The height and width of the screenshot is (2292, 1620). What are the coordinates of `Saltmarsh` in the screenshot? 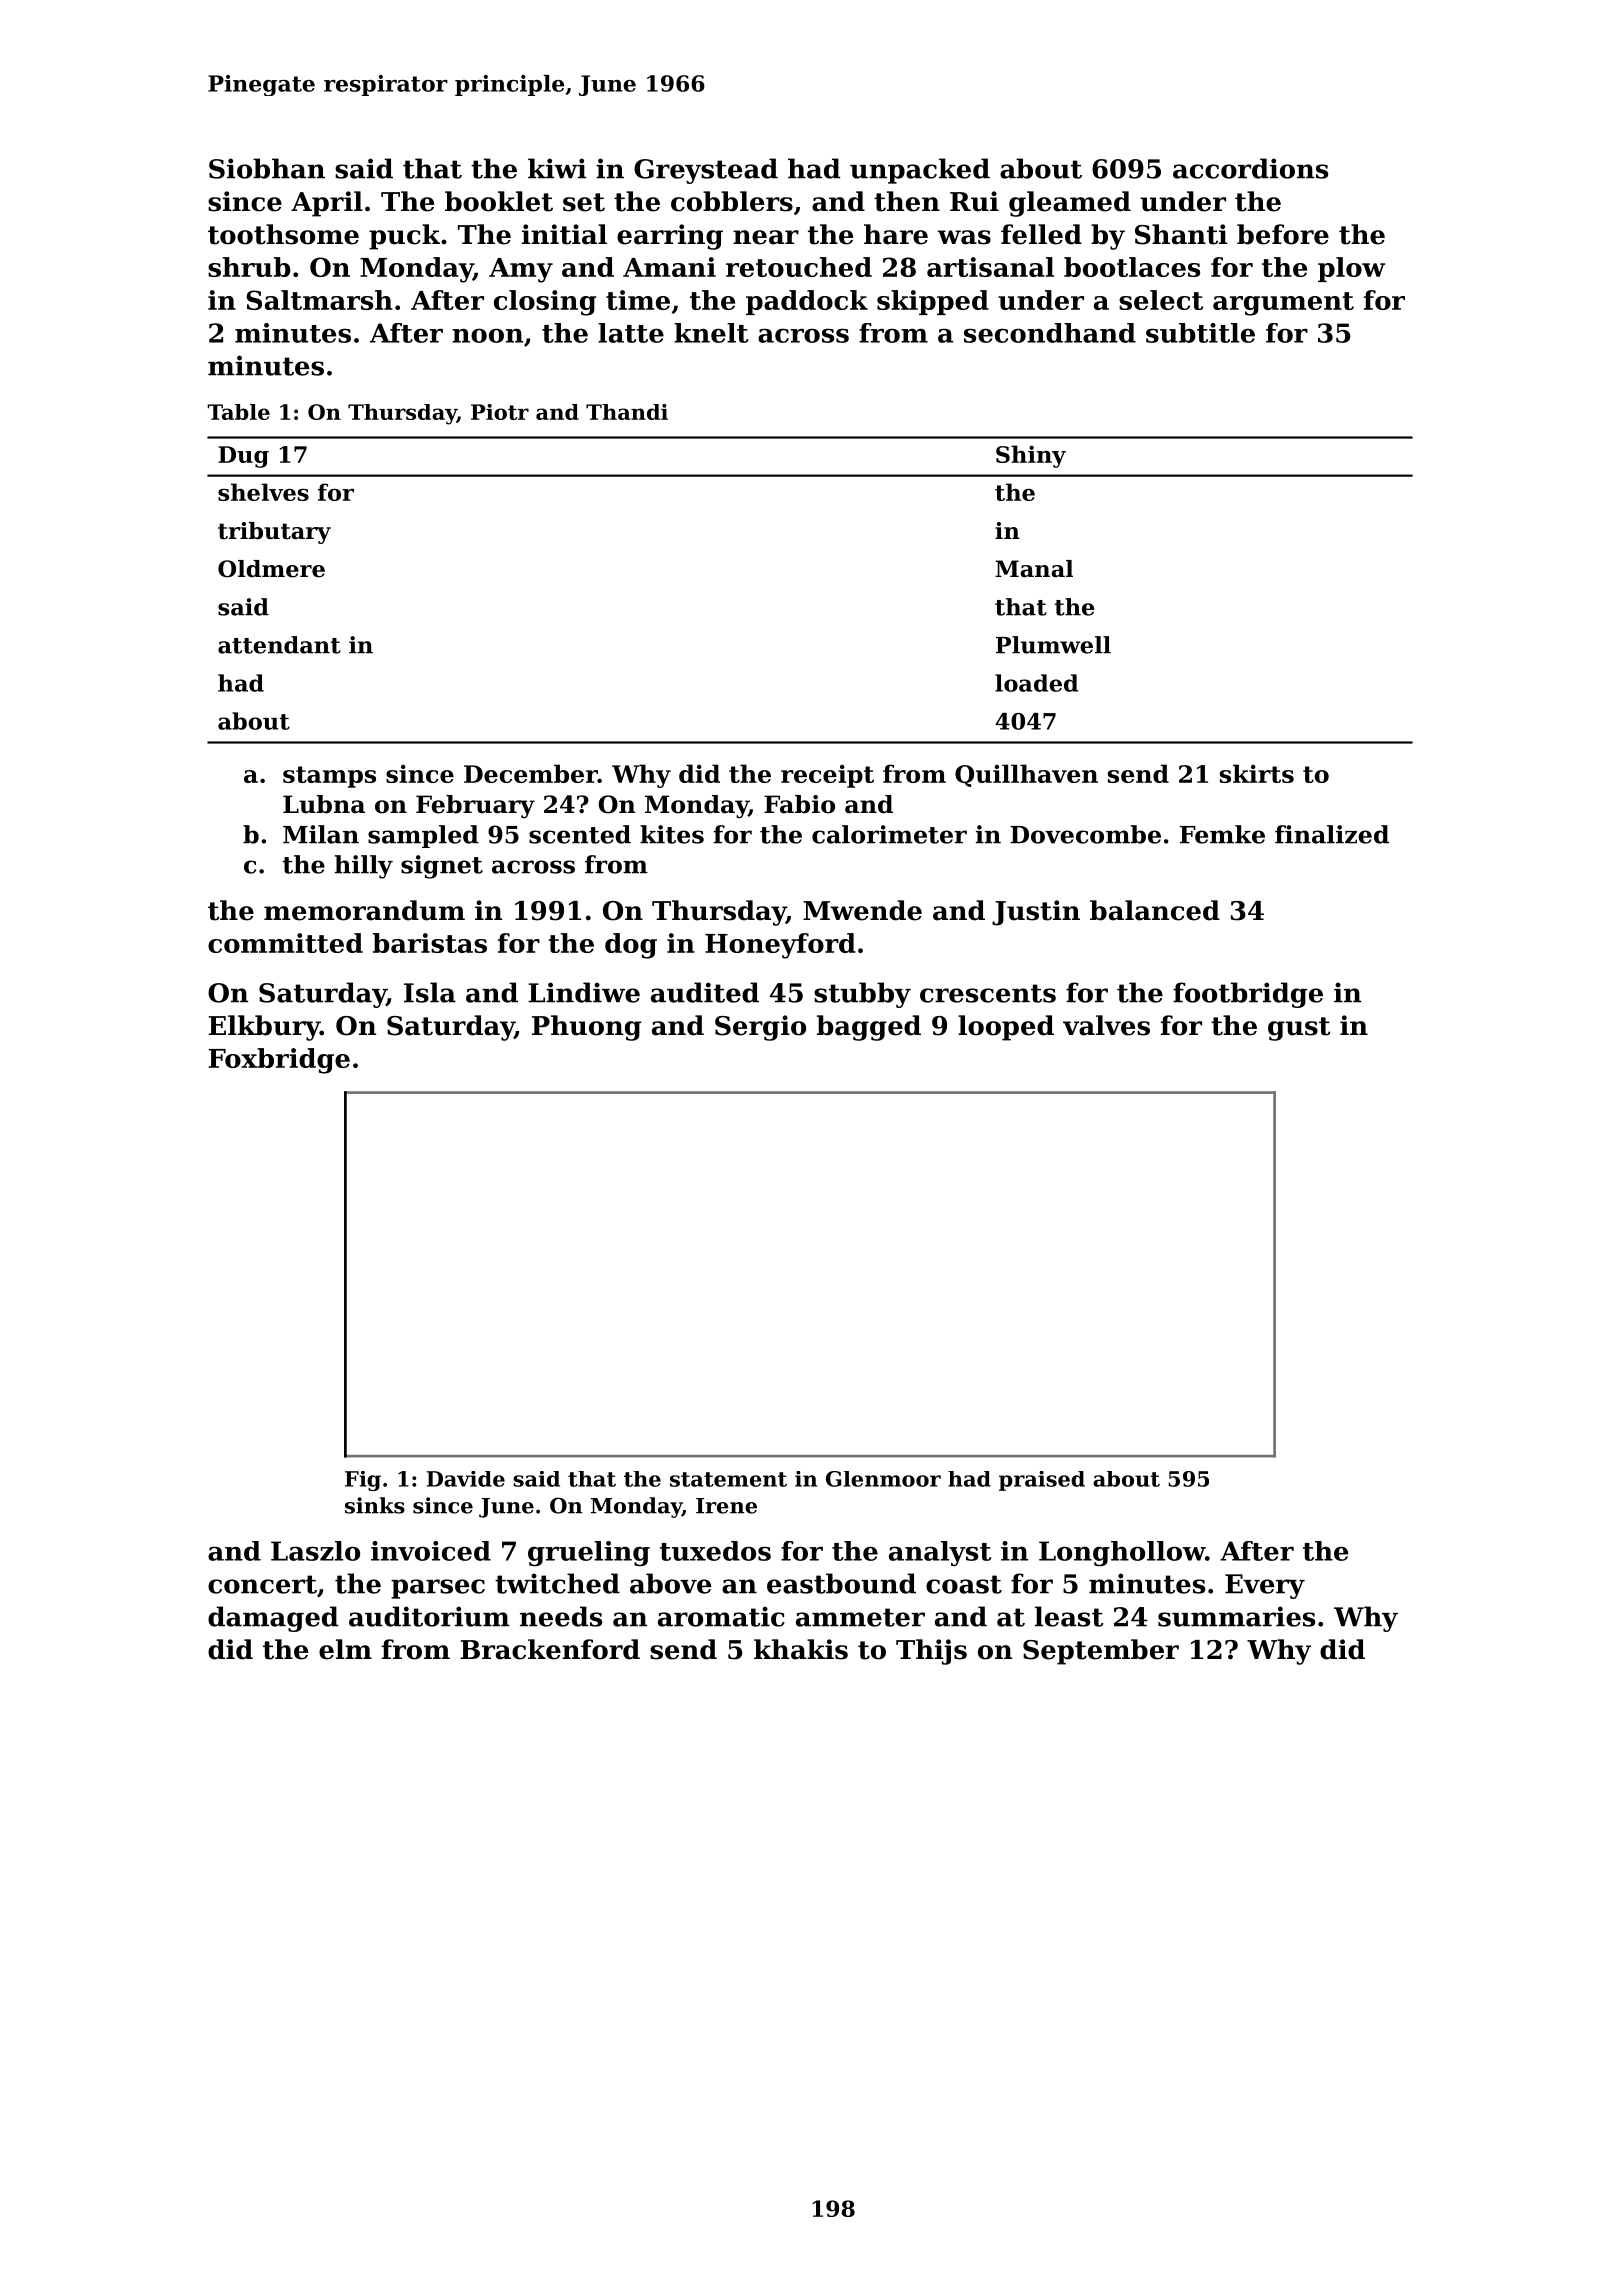 It's located at (319, 300).
